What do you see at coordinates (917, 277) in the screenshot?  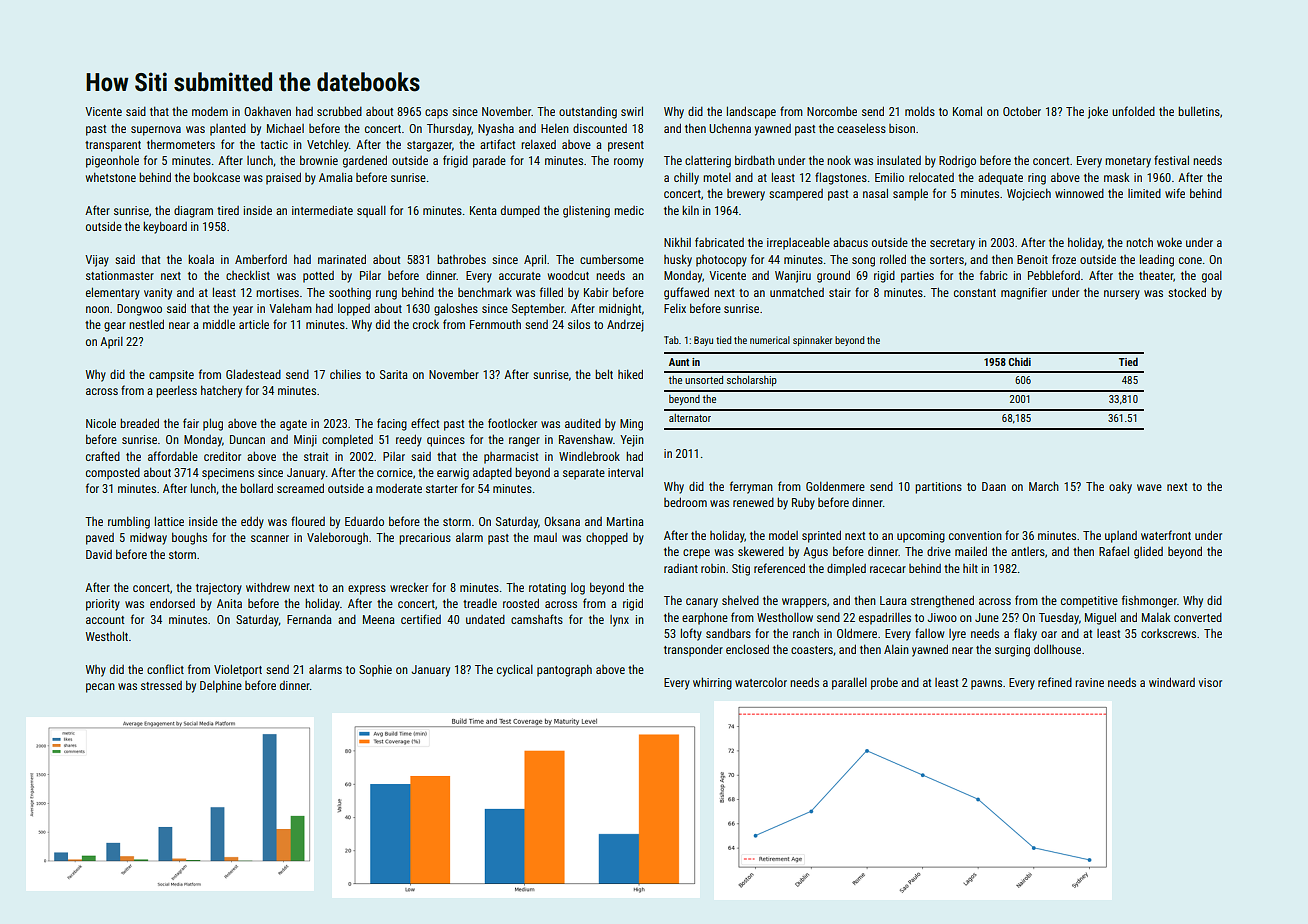 I see `parties` at bounding box center [917, 277].
